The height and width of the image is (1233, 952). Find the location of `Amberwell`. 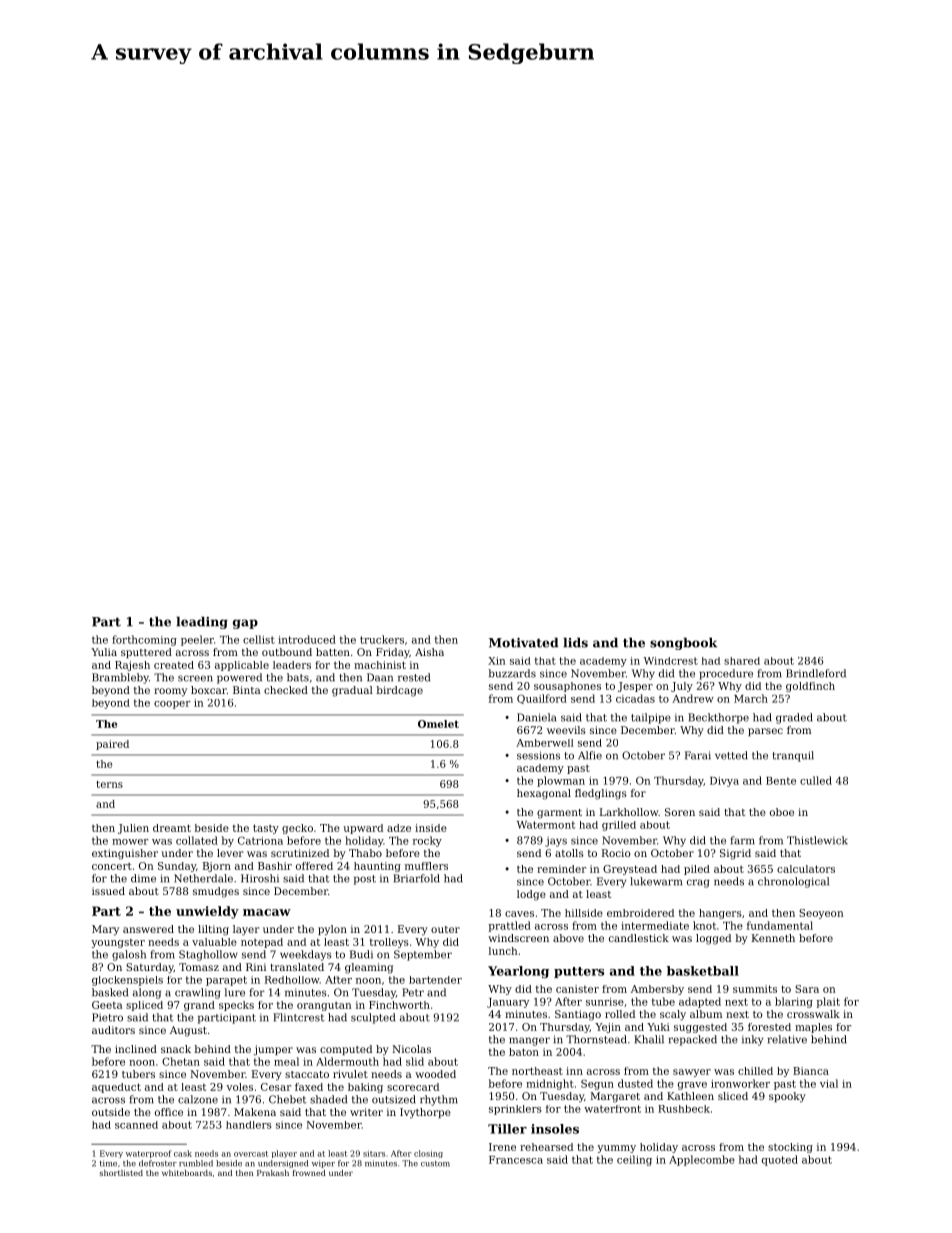

Amberwell is located at coordinates (545, 743).
